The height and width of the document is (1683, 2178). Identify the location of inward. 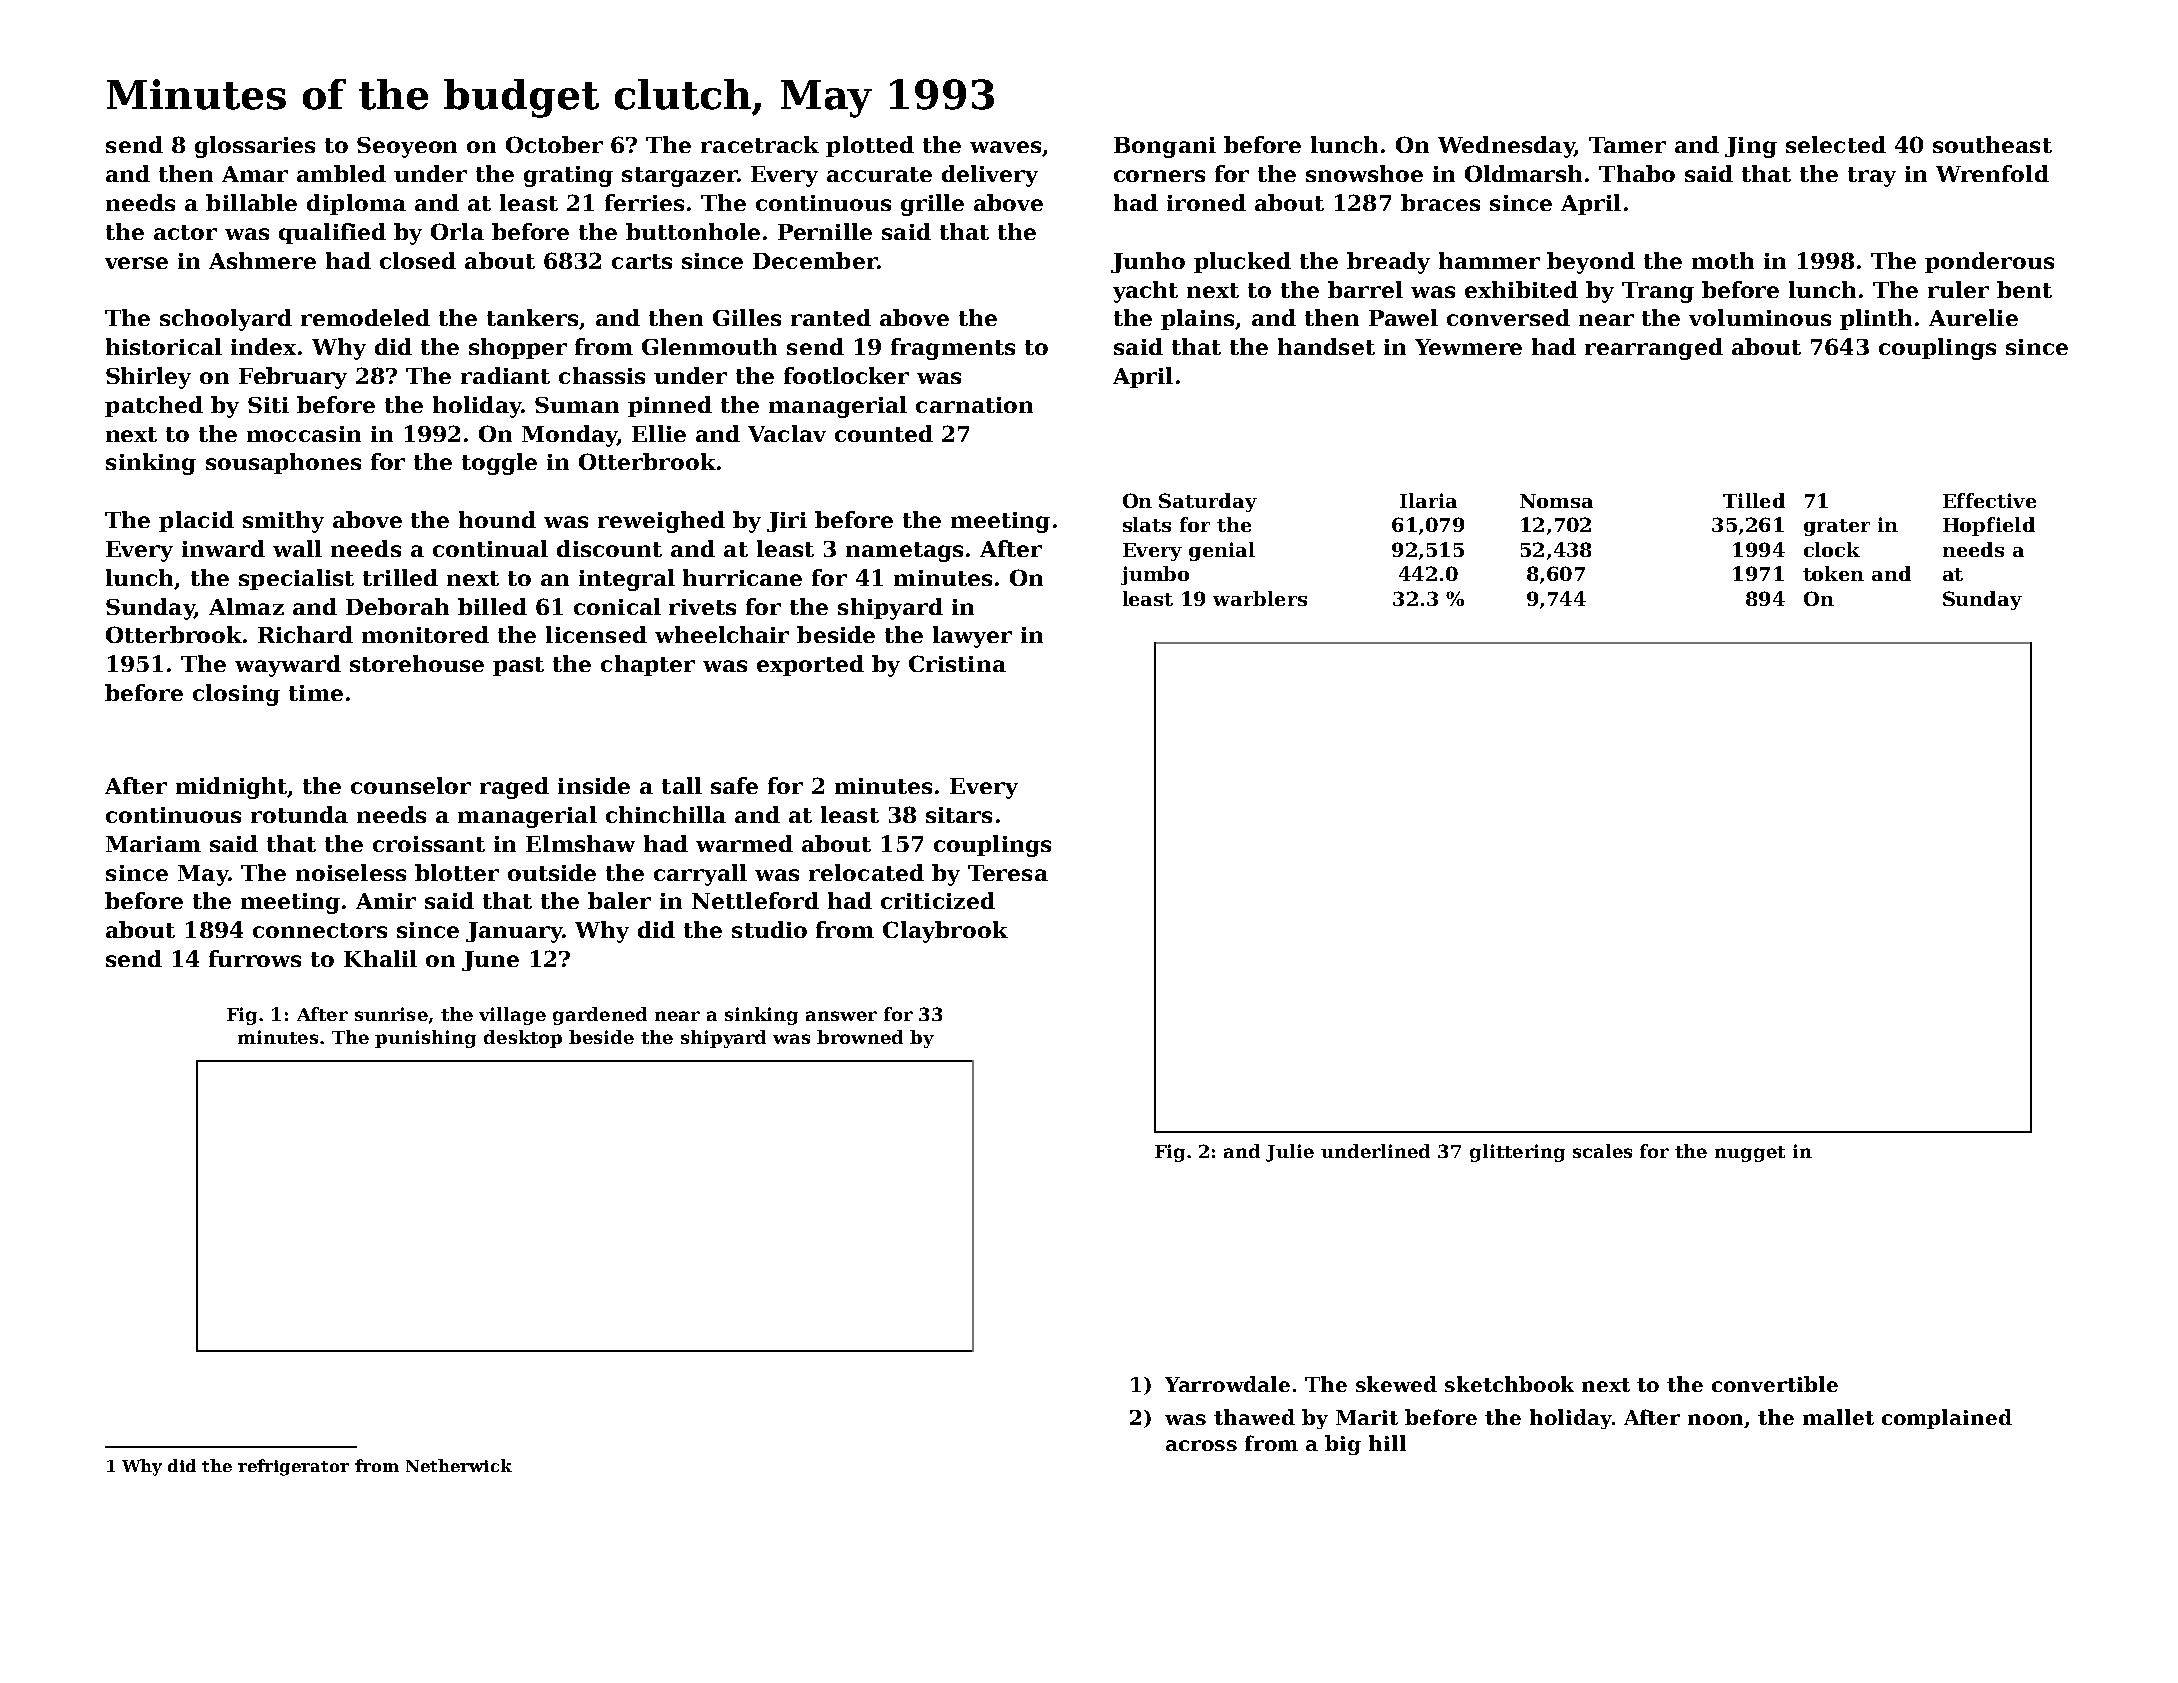
(223, 548).
